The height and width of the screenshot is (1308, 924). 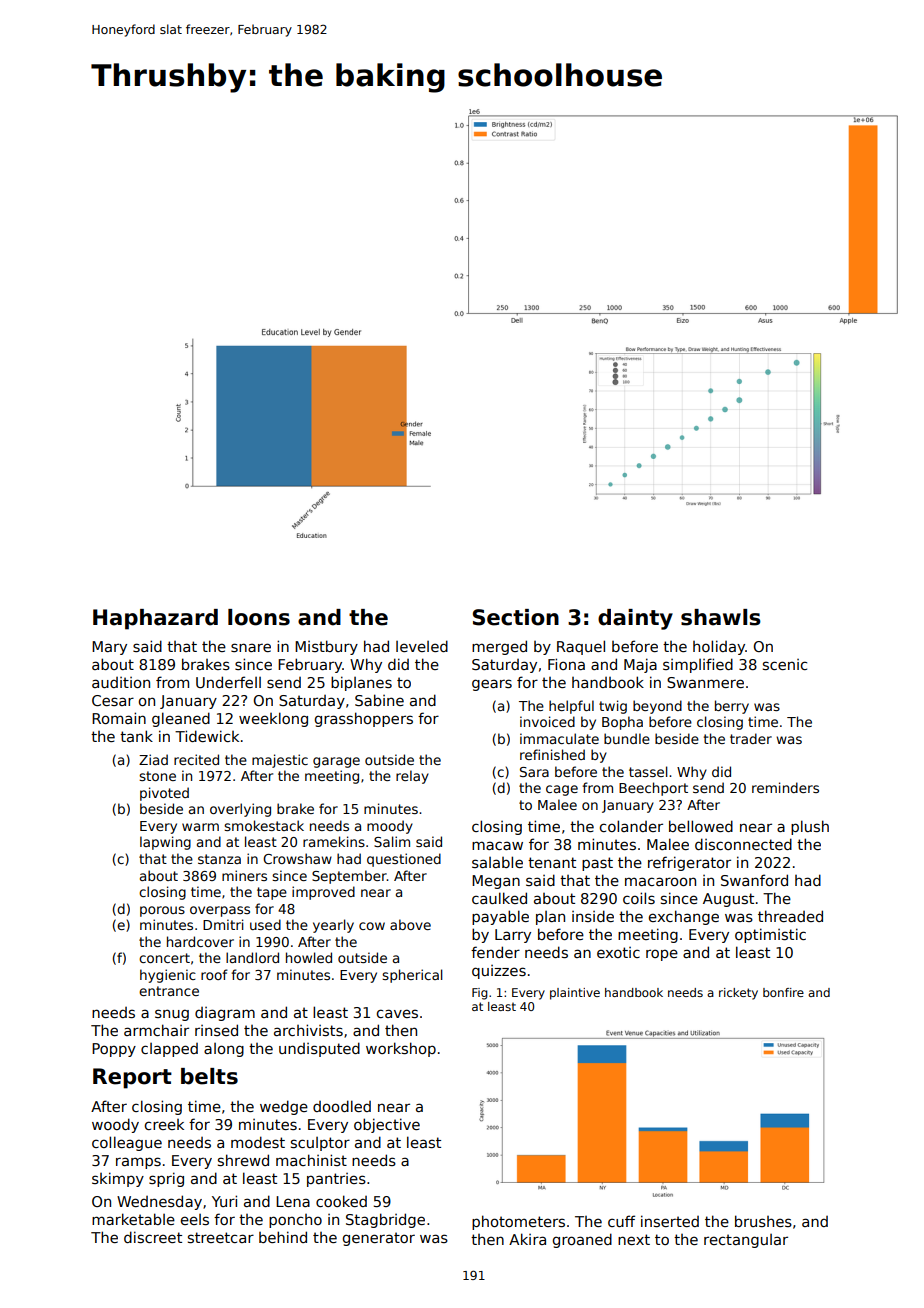 I want to click on Underfell, so click(x=228, y=682).
